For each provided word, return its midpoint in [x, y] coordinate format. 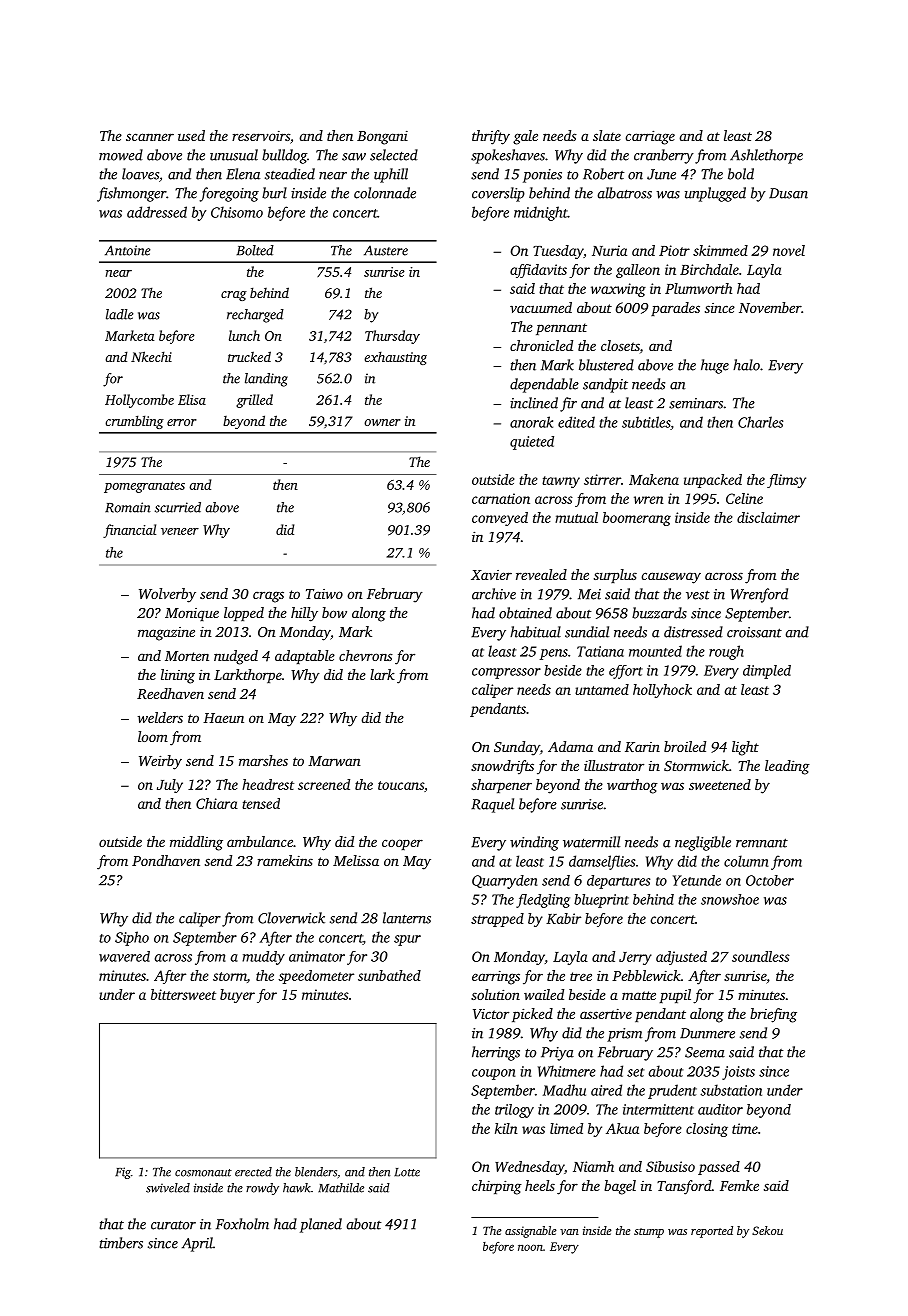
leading [787, 767]
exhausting [395, 358]
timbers [121, 1243]
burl [274, 193]
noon [530, 1247]
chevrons [366, 655]
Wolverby [167, 595]
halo [746, 365]
